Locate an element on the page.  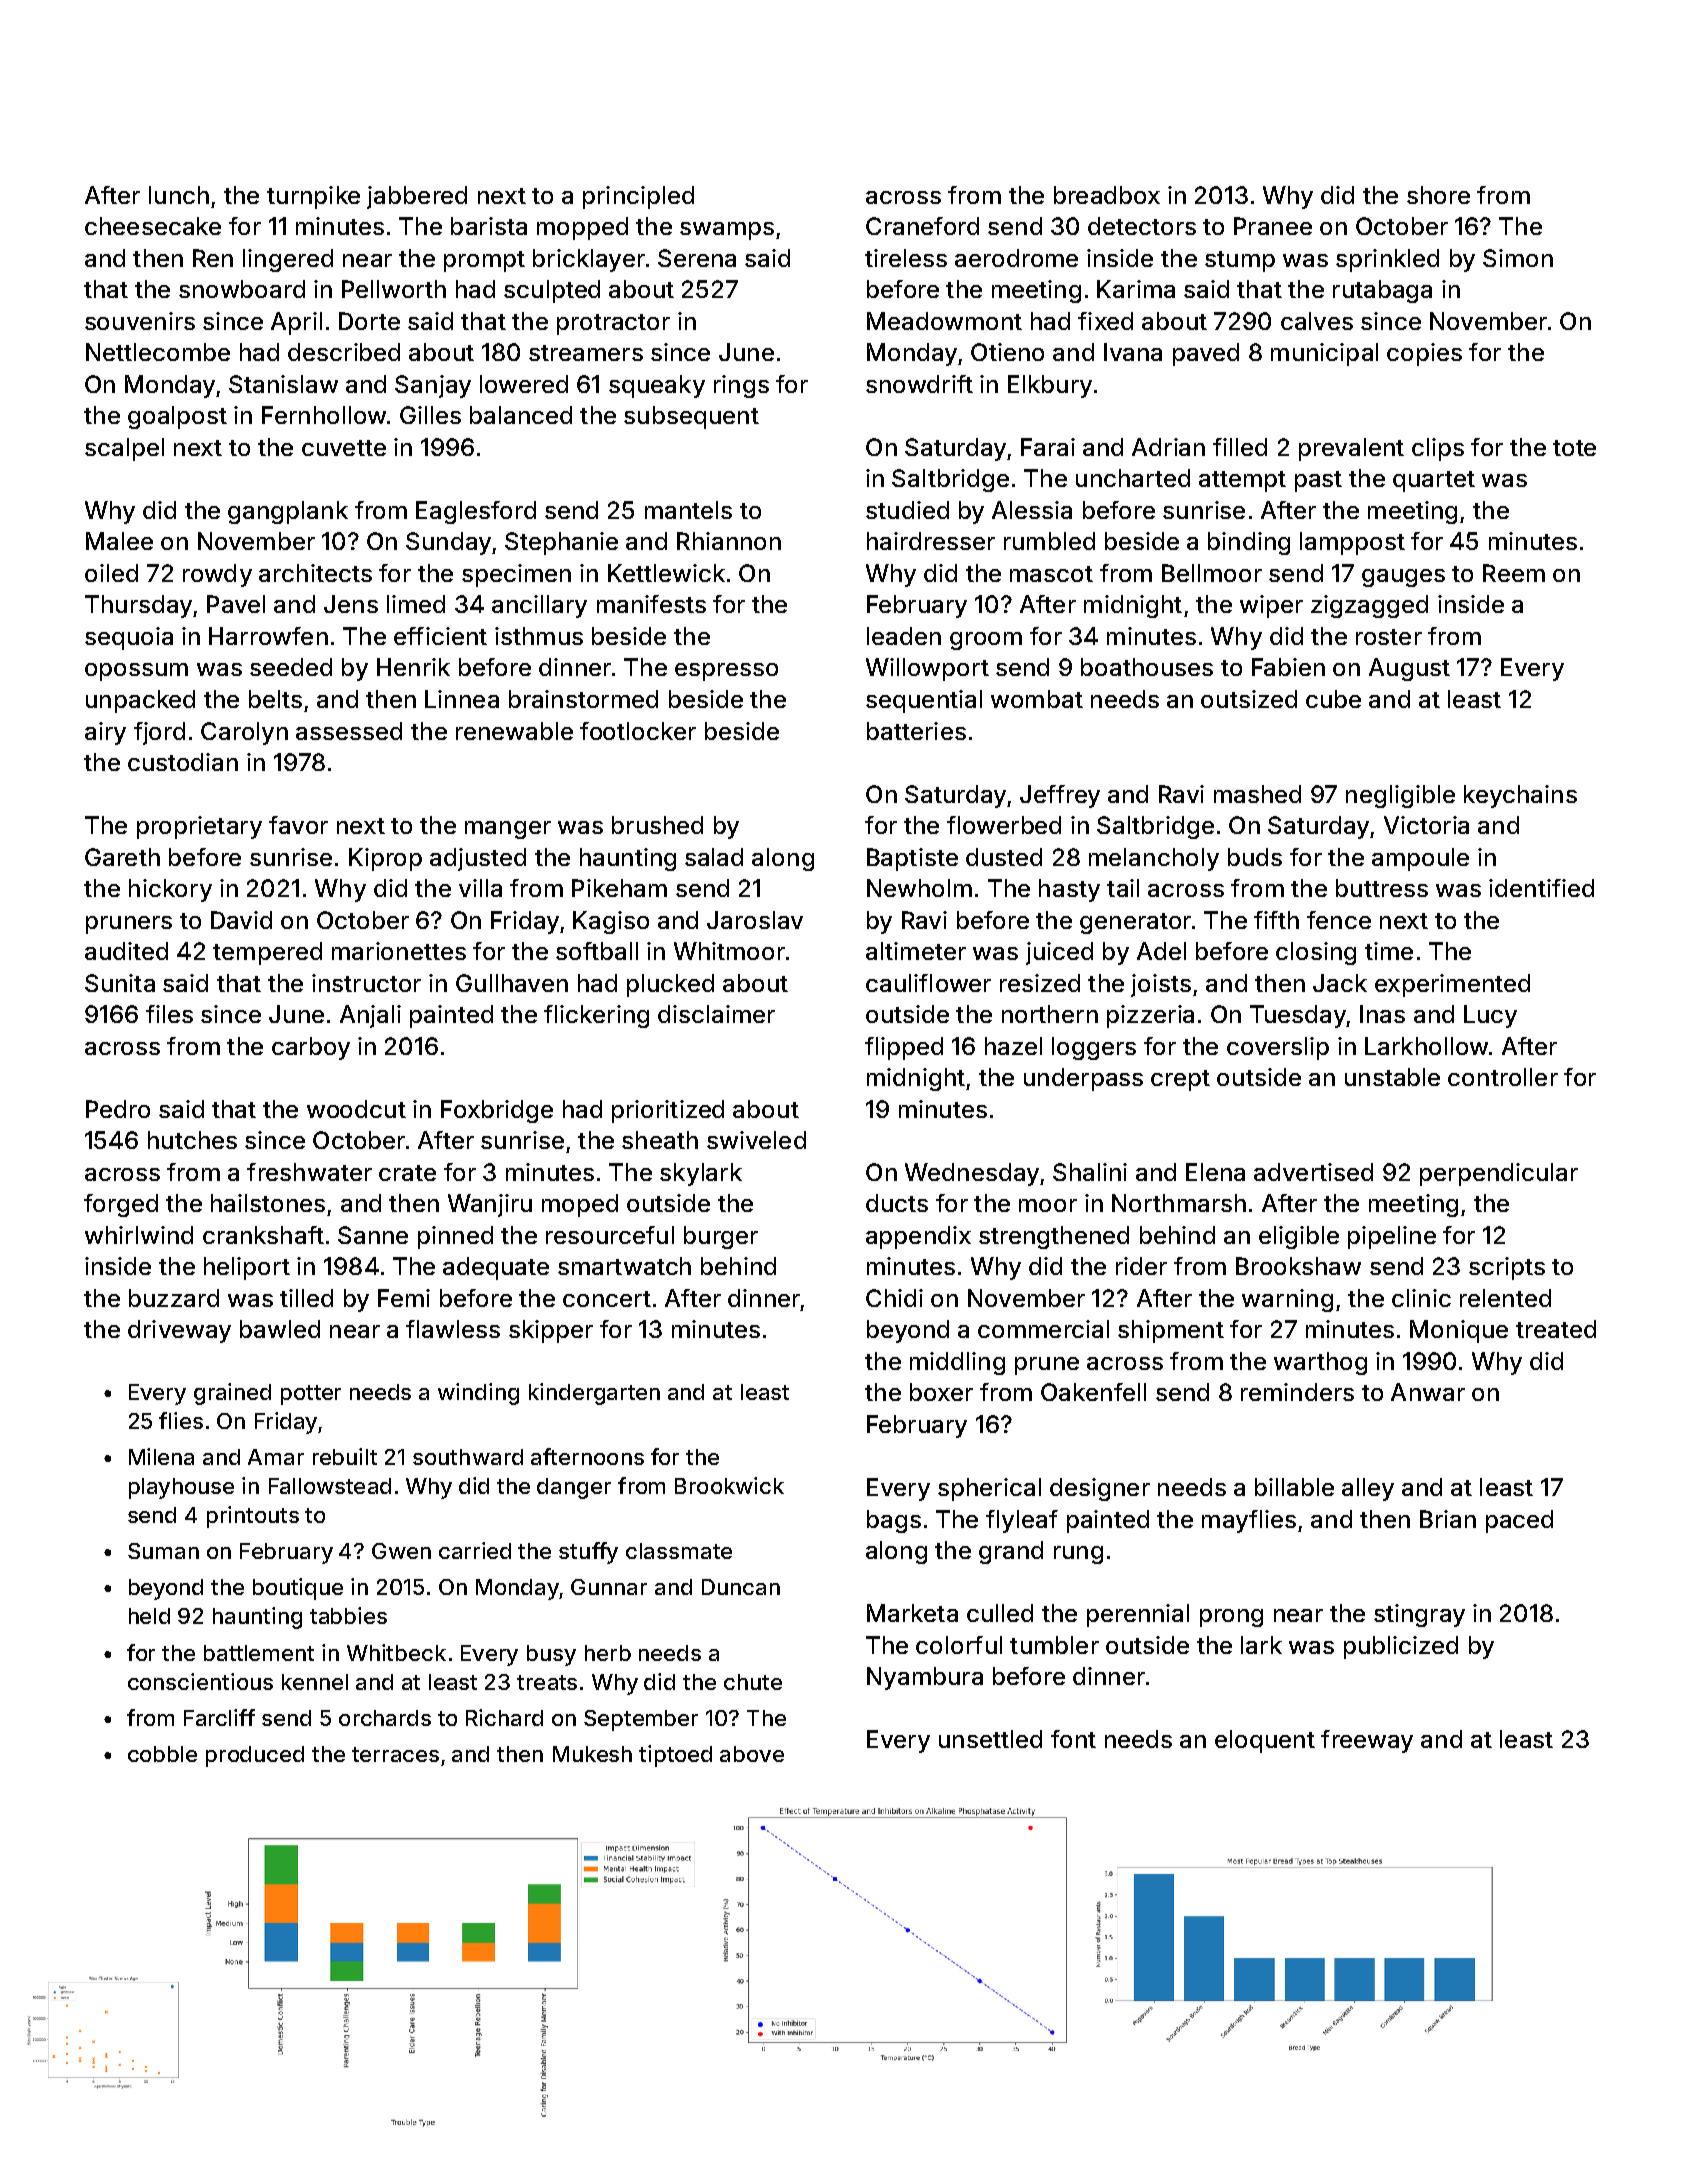
Gilles is located at coordinates (430, 415).
